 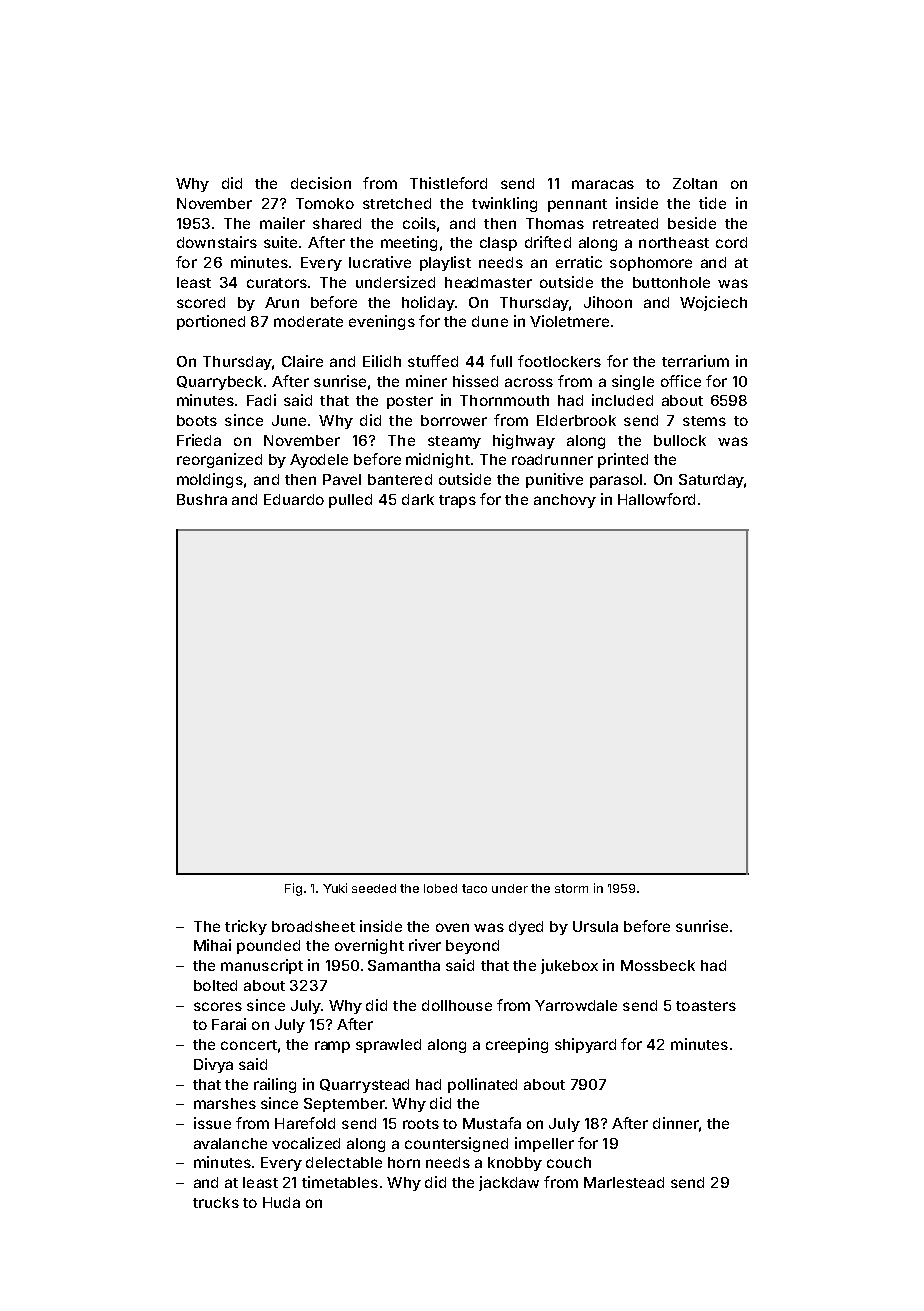 I want to click on anchovy, so click(x=565, y=501).
